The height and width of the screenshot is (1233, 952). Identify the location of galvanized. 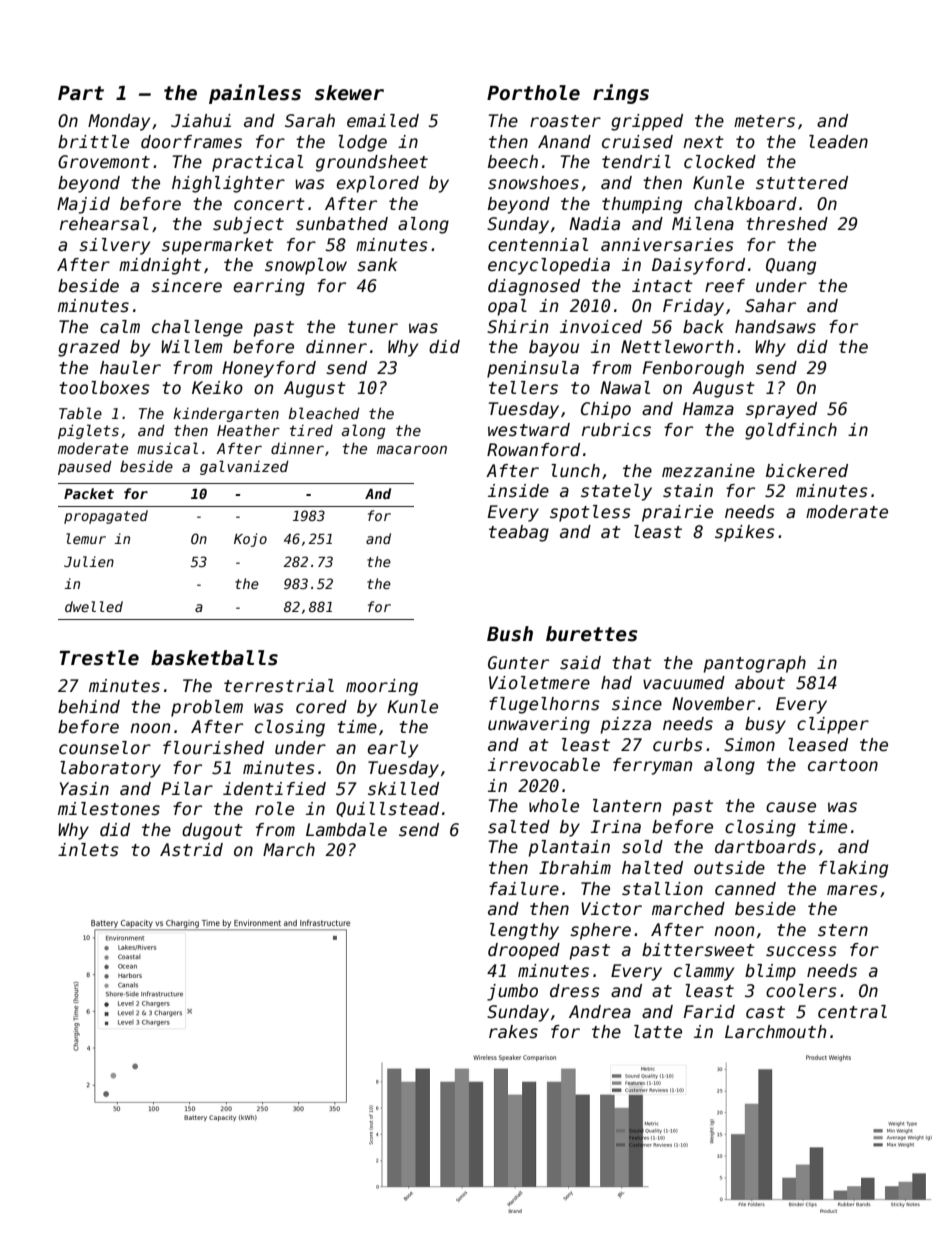
(244, 467).
